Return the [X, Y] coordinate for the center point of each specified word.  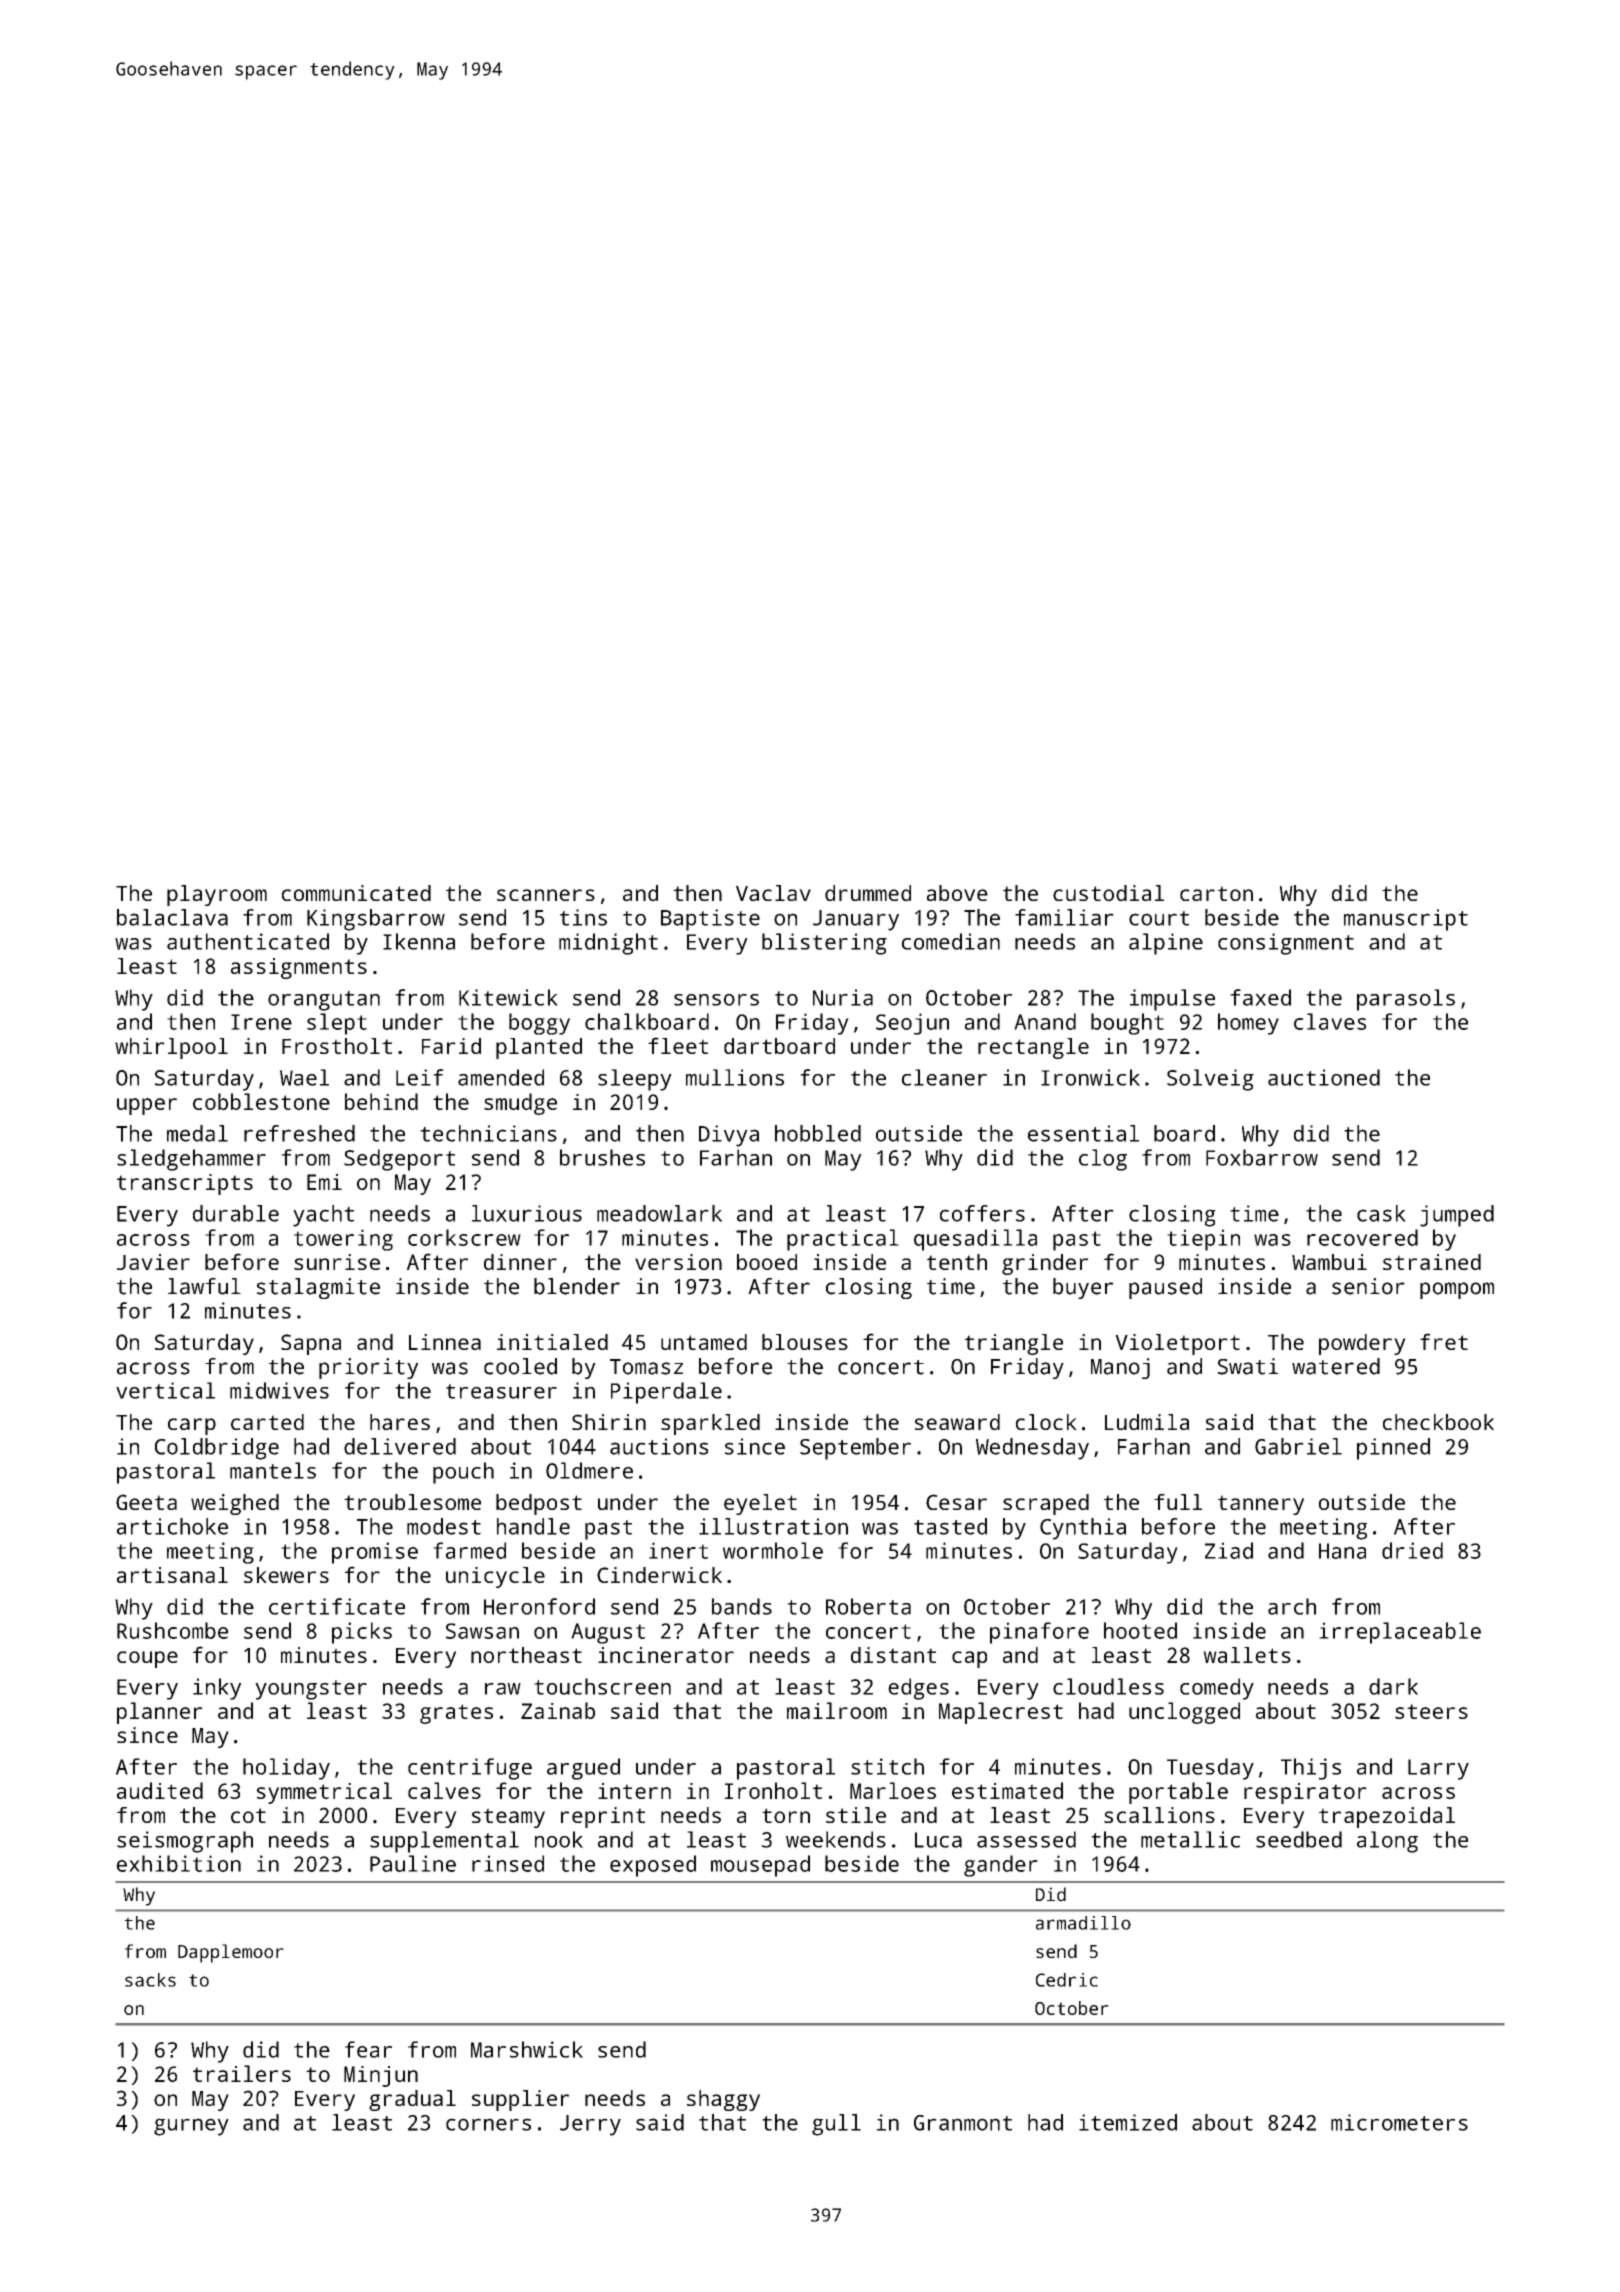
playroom [217, 895]
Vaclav [773, 893]
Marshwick [527, 2049]
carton [1216, 893]
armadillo [1083, 1923]
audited [160, 1790]
